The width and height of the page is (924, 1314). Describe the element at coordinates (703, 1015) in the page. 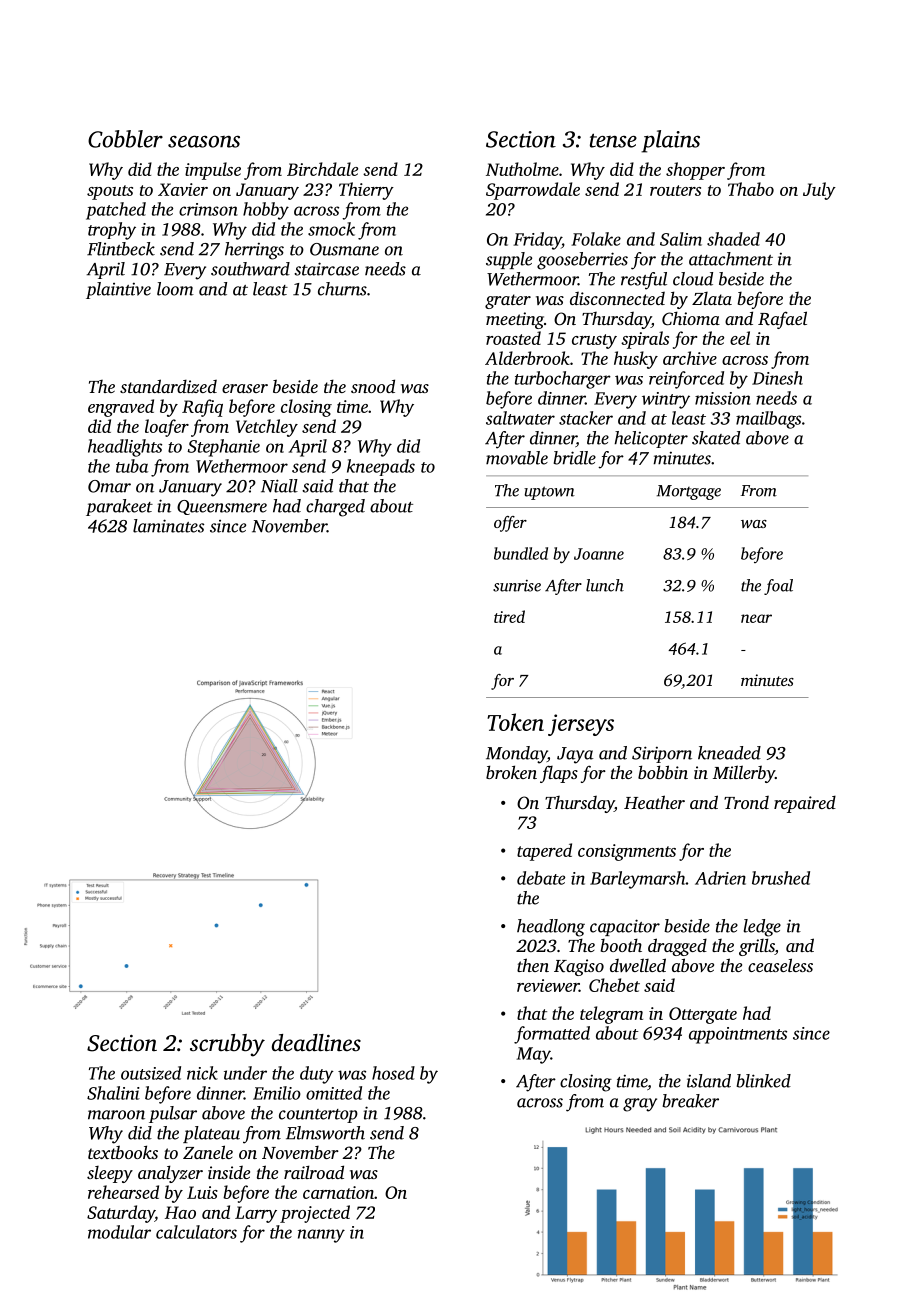

I see `Ottergate` at that location.
